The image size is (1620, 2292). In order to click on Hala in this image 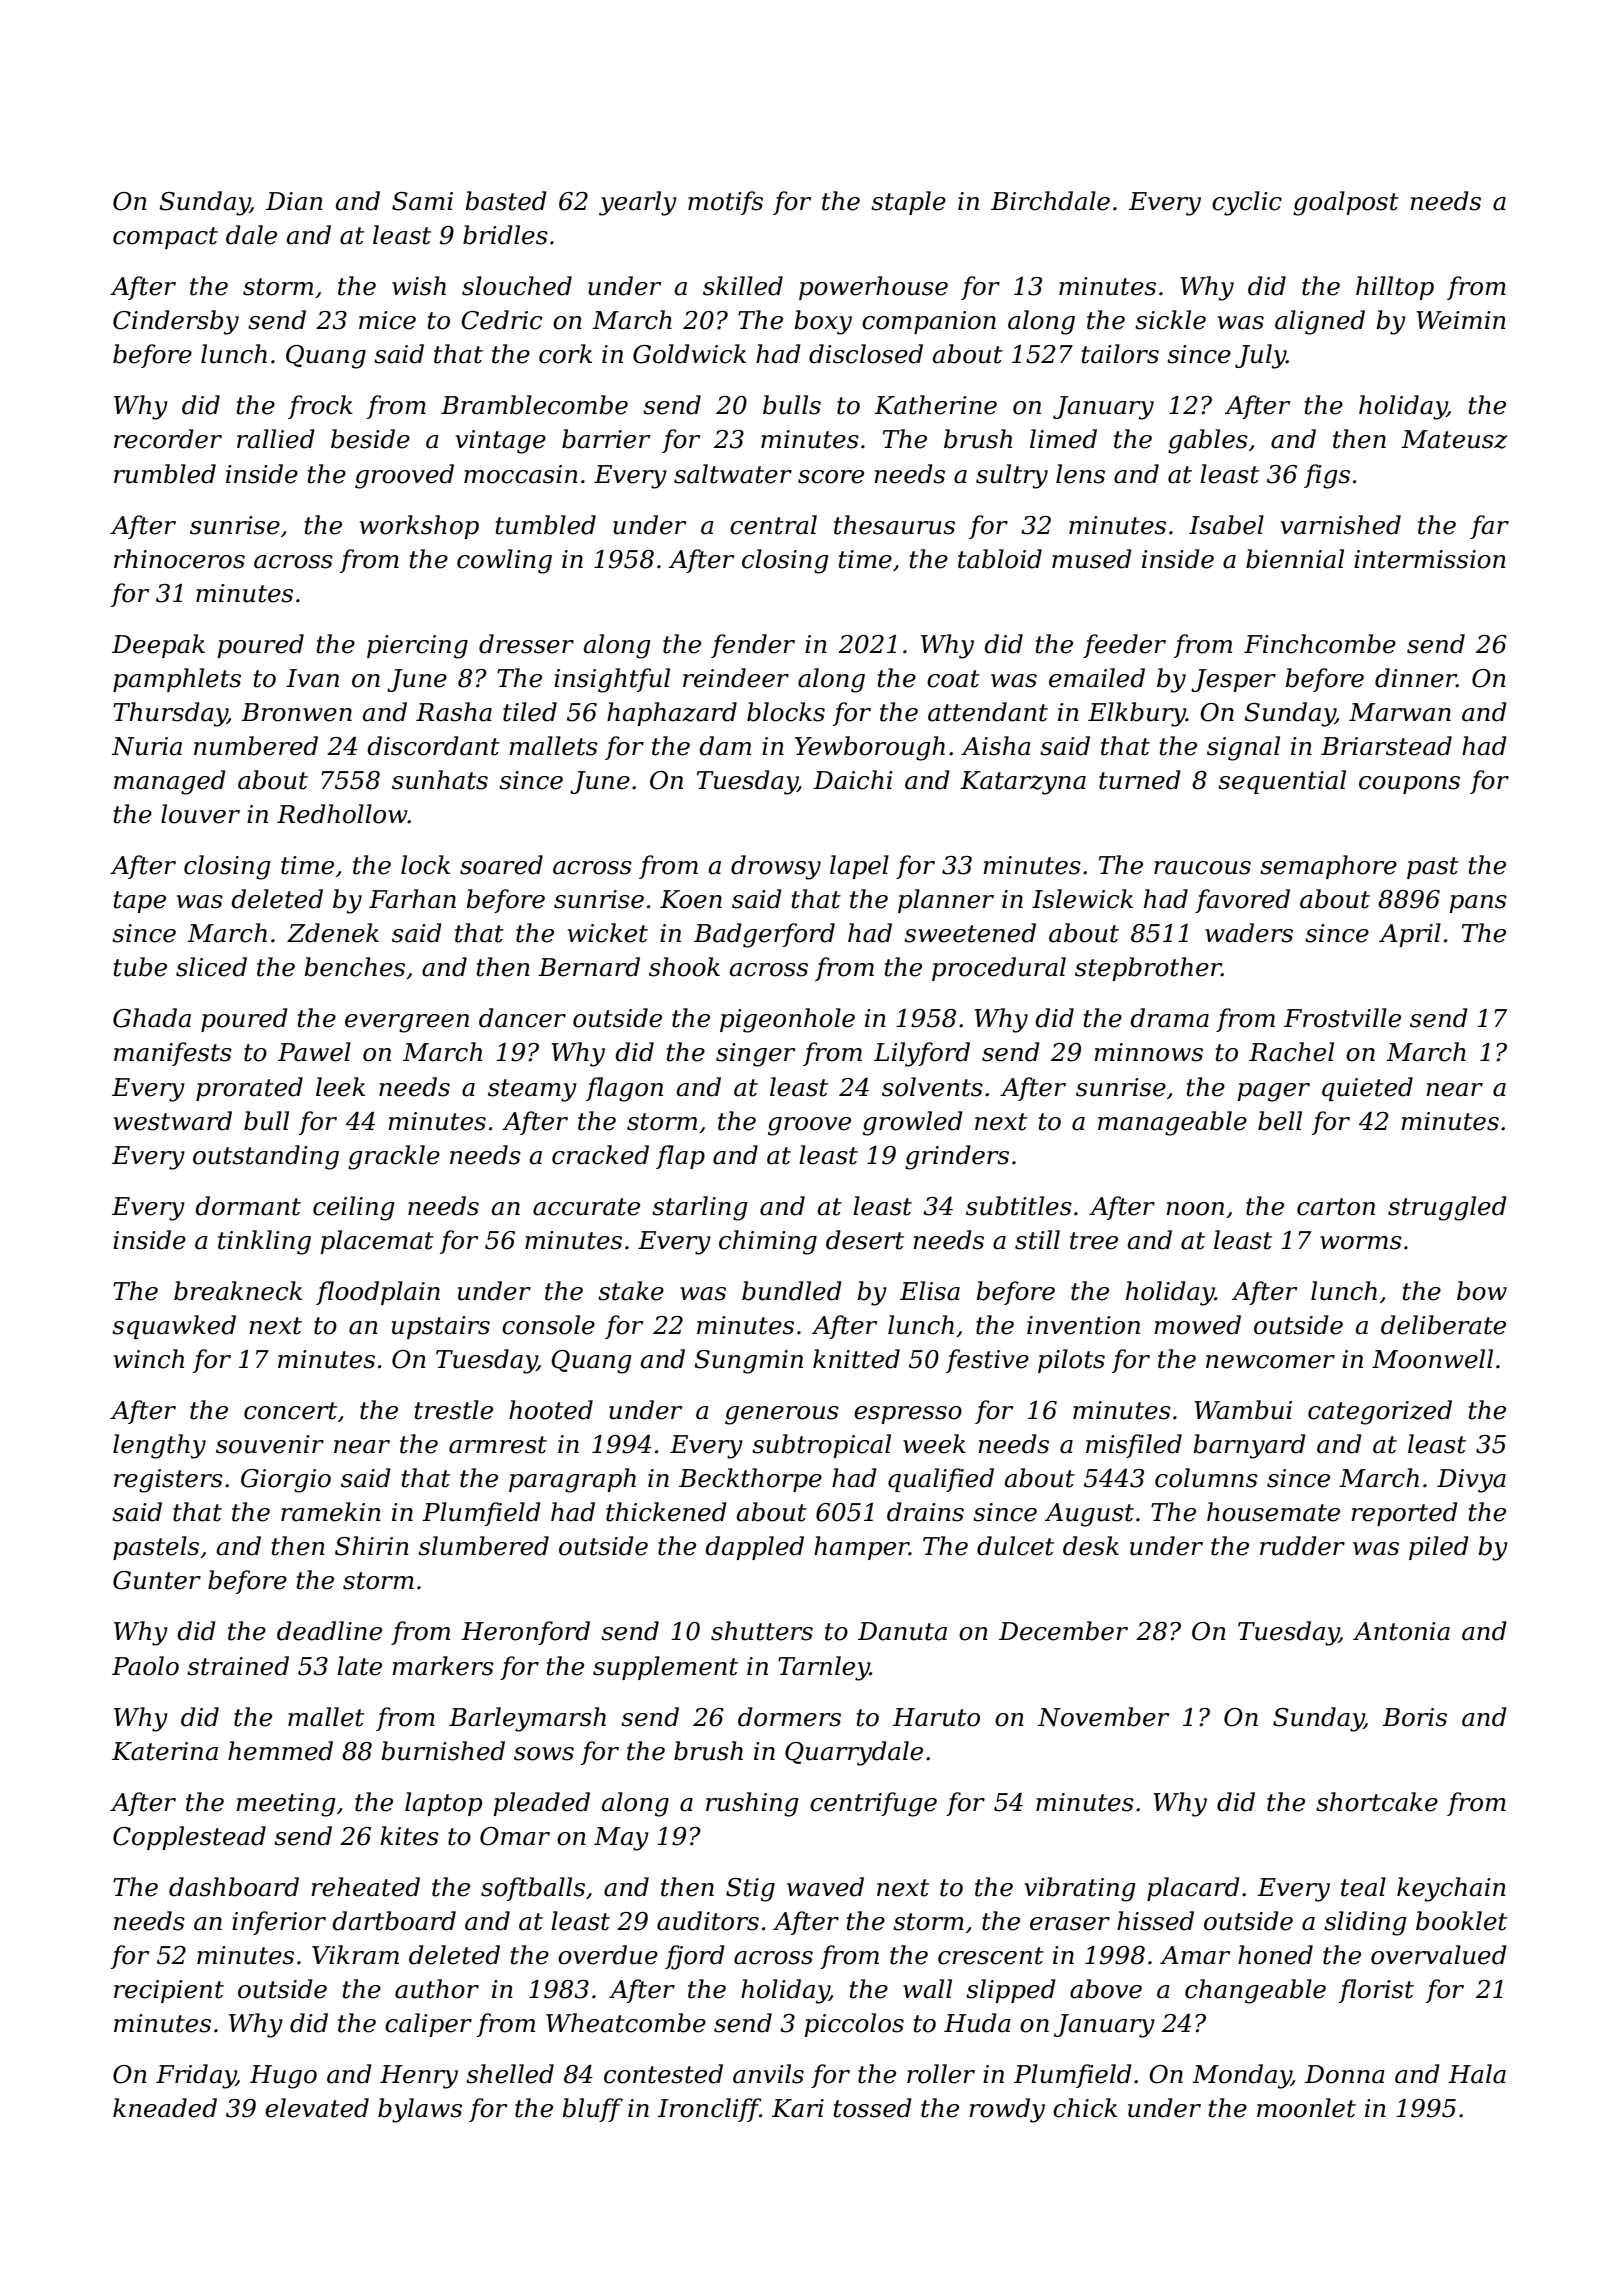, I will do `click(1477, 2074)`.
